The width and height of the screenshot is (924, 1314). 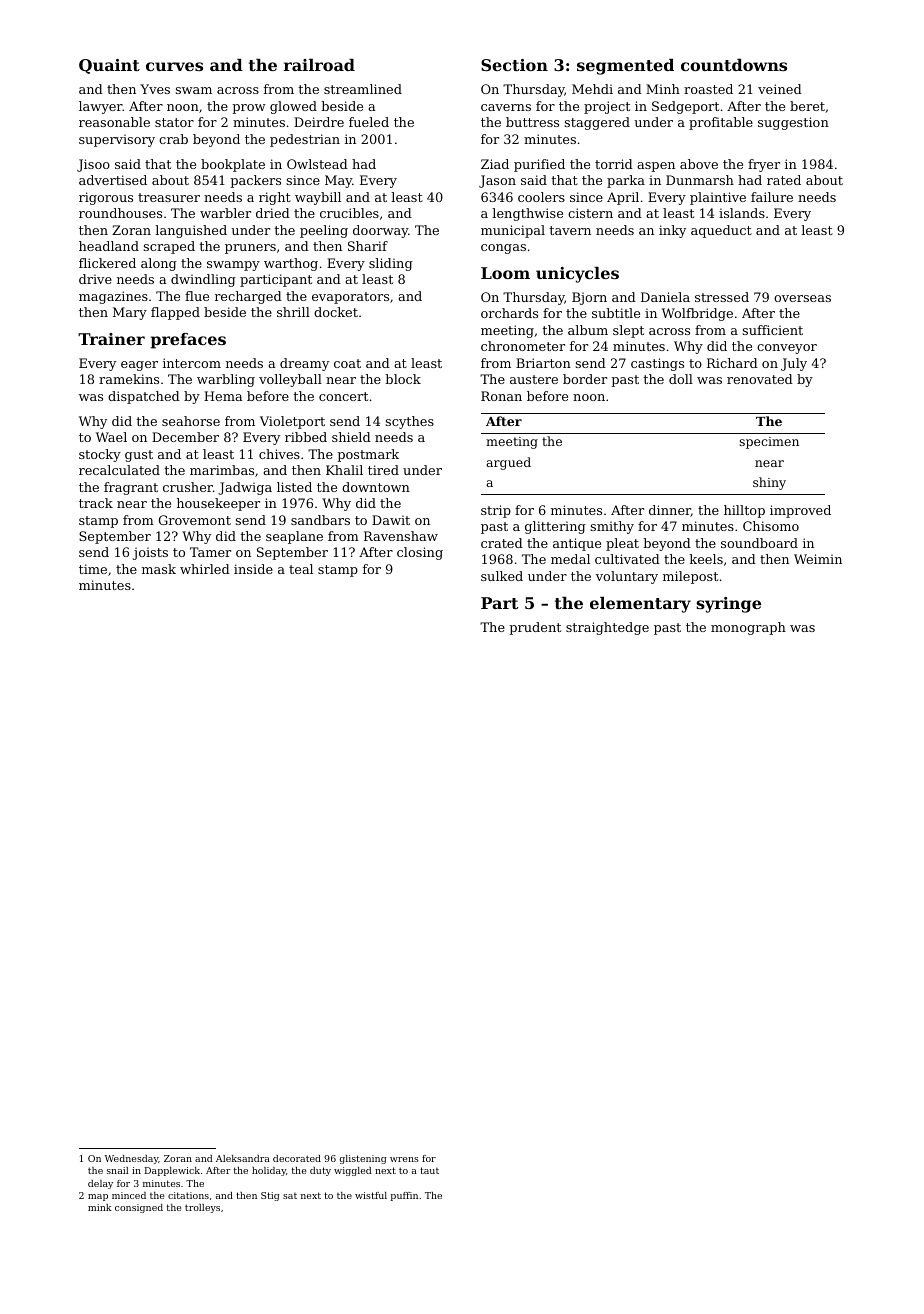 What do you see at coordinates (117, 140) in the screenshot?
I see `supervisory` at bounding box center [117, 140].
